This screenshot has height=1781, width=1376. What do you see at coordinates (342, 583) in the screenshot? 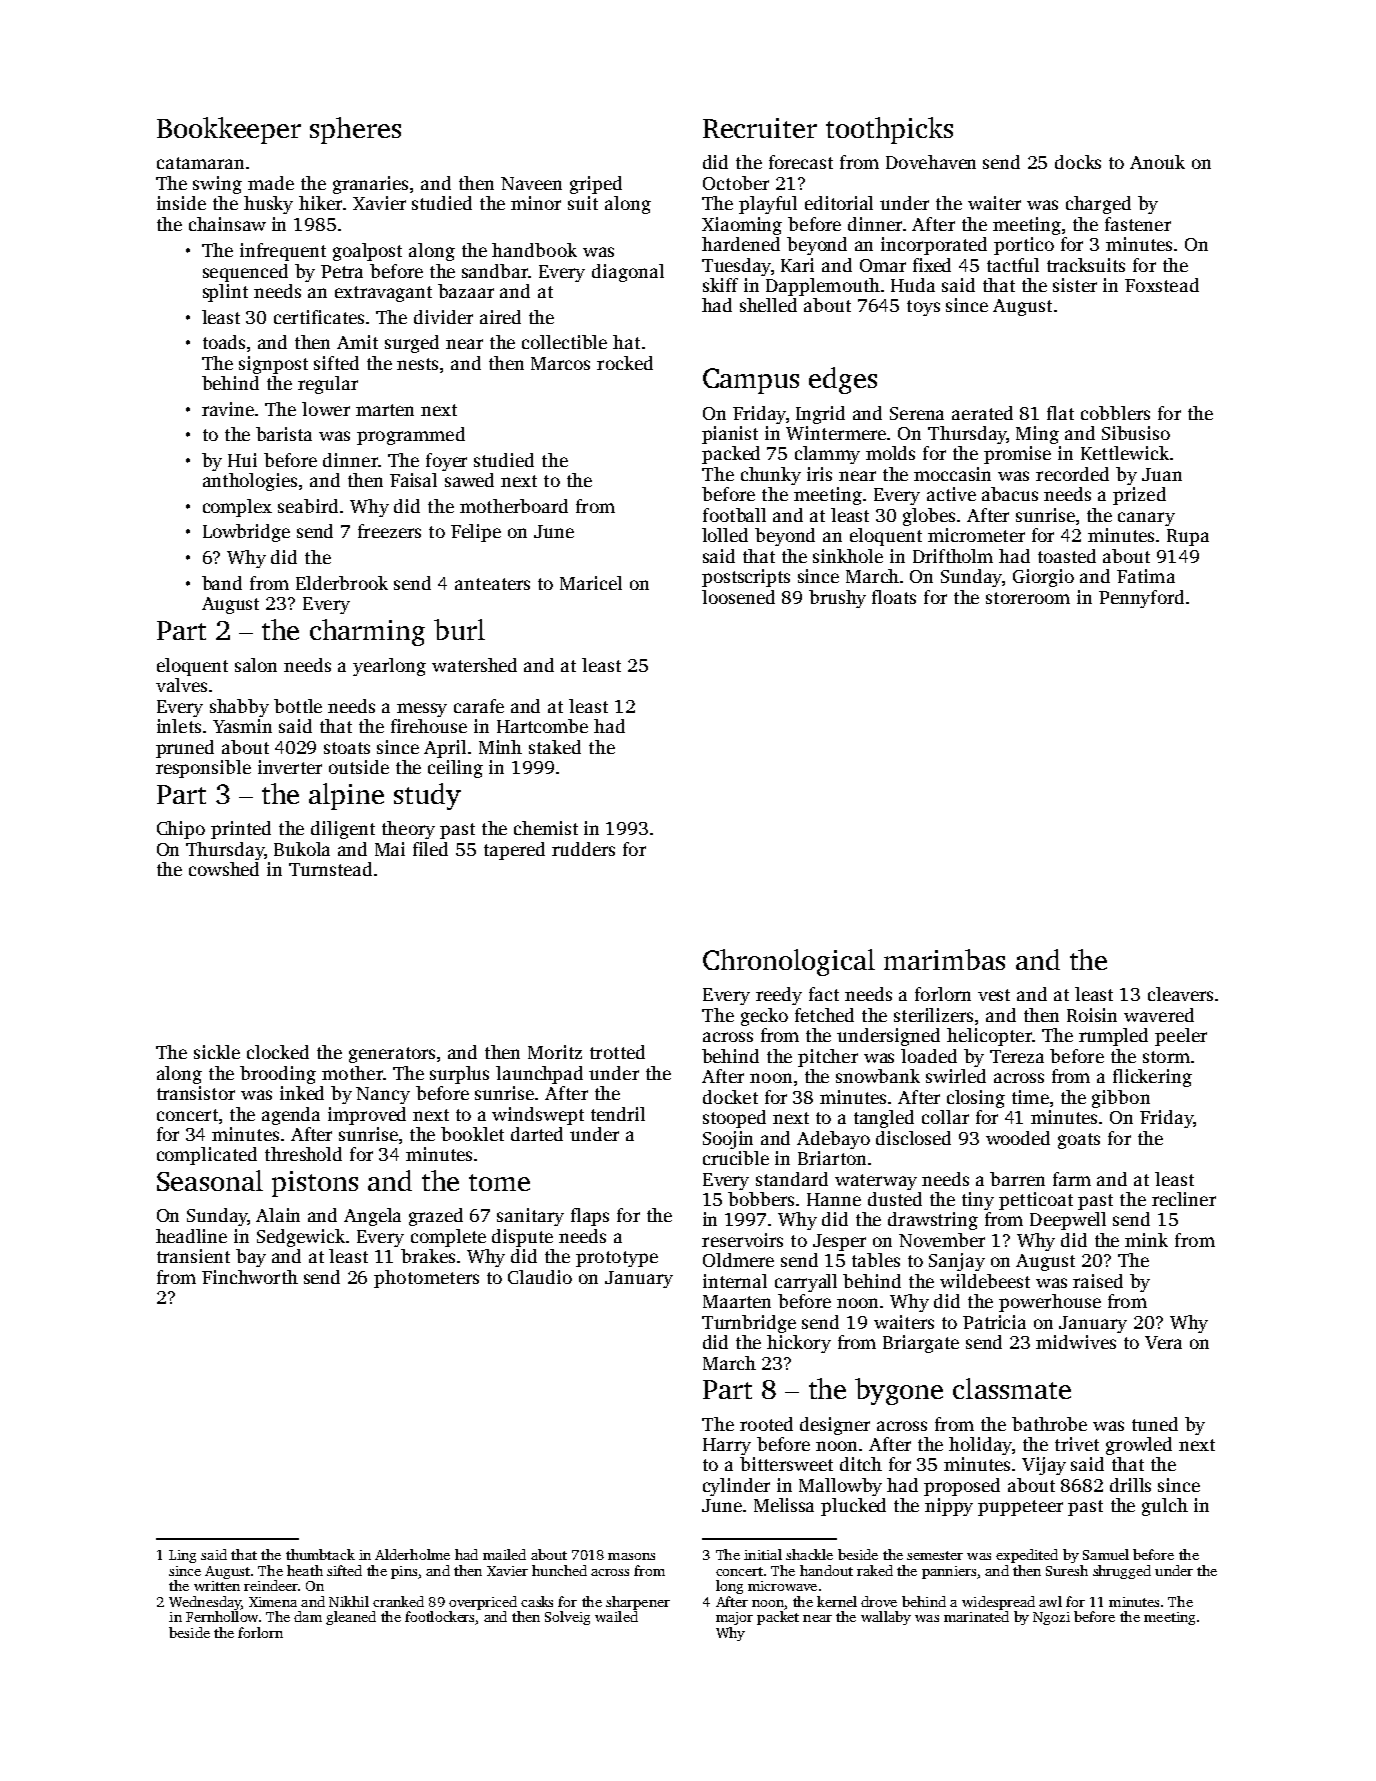
I see `Elderbrook` at bounding box center [342, 583].
